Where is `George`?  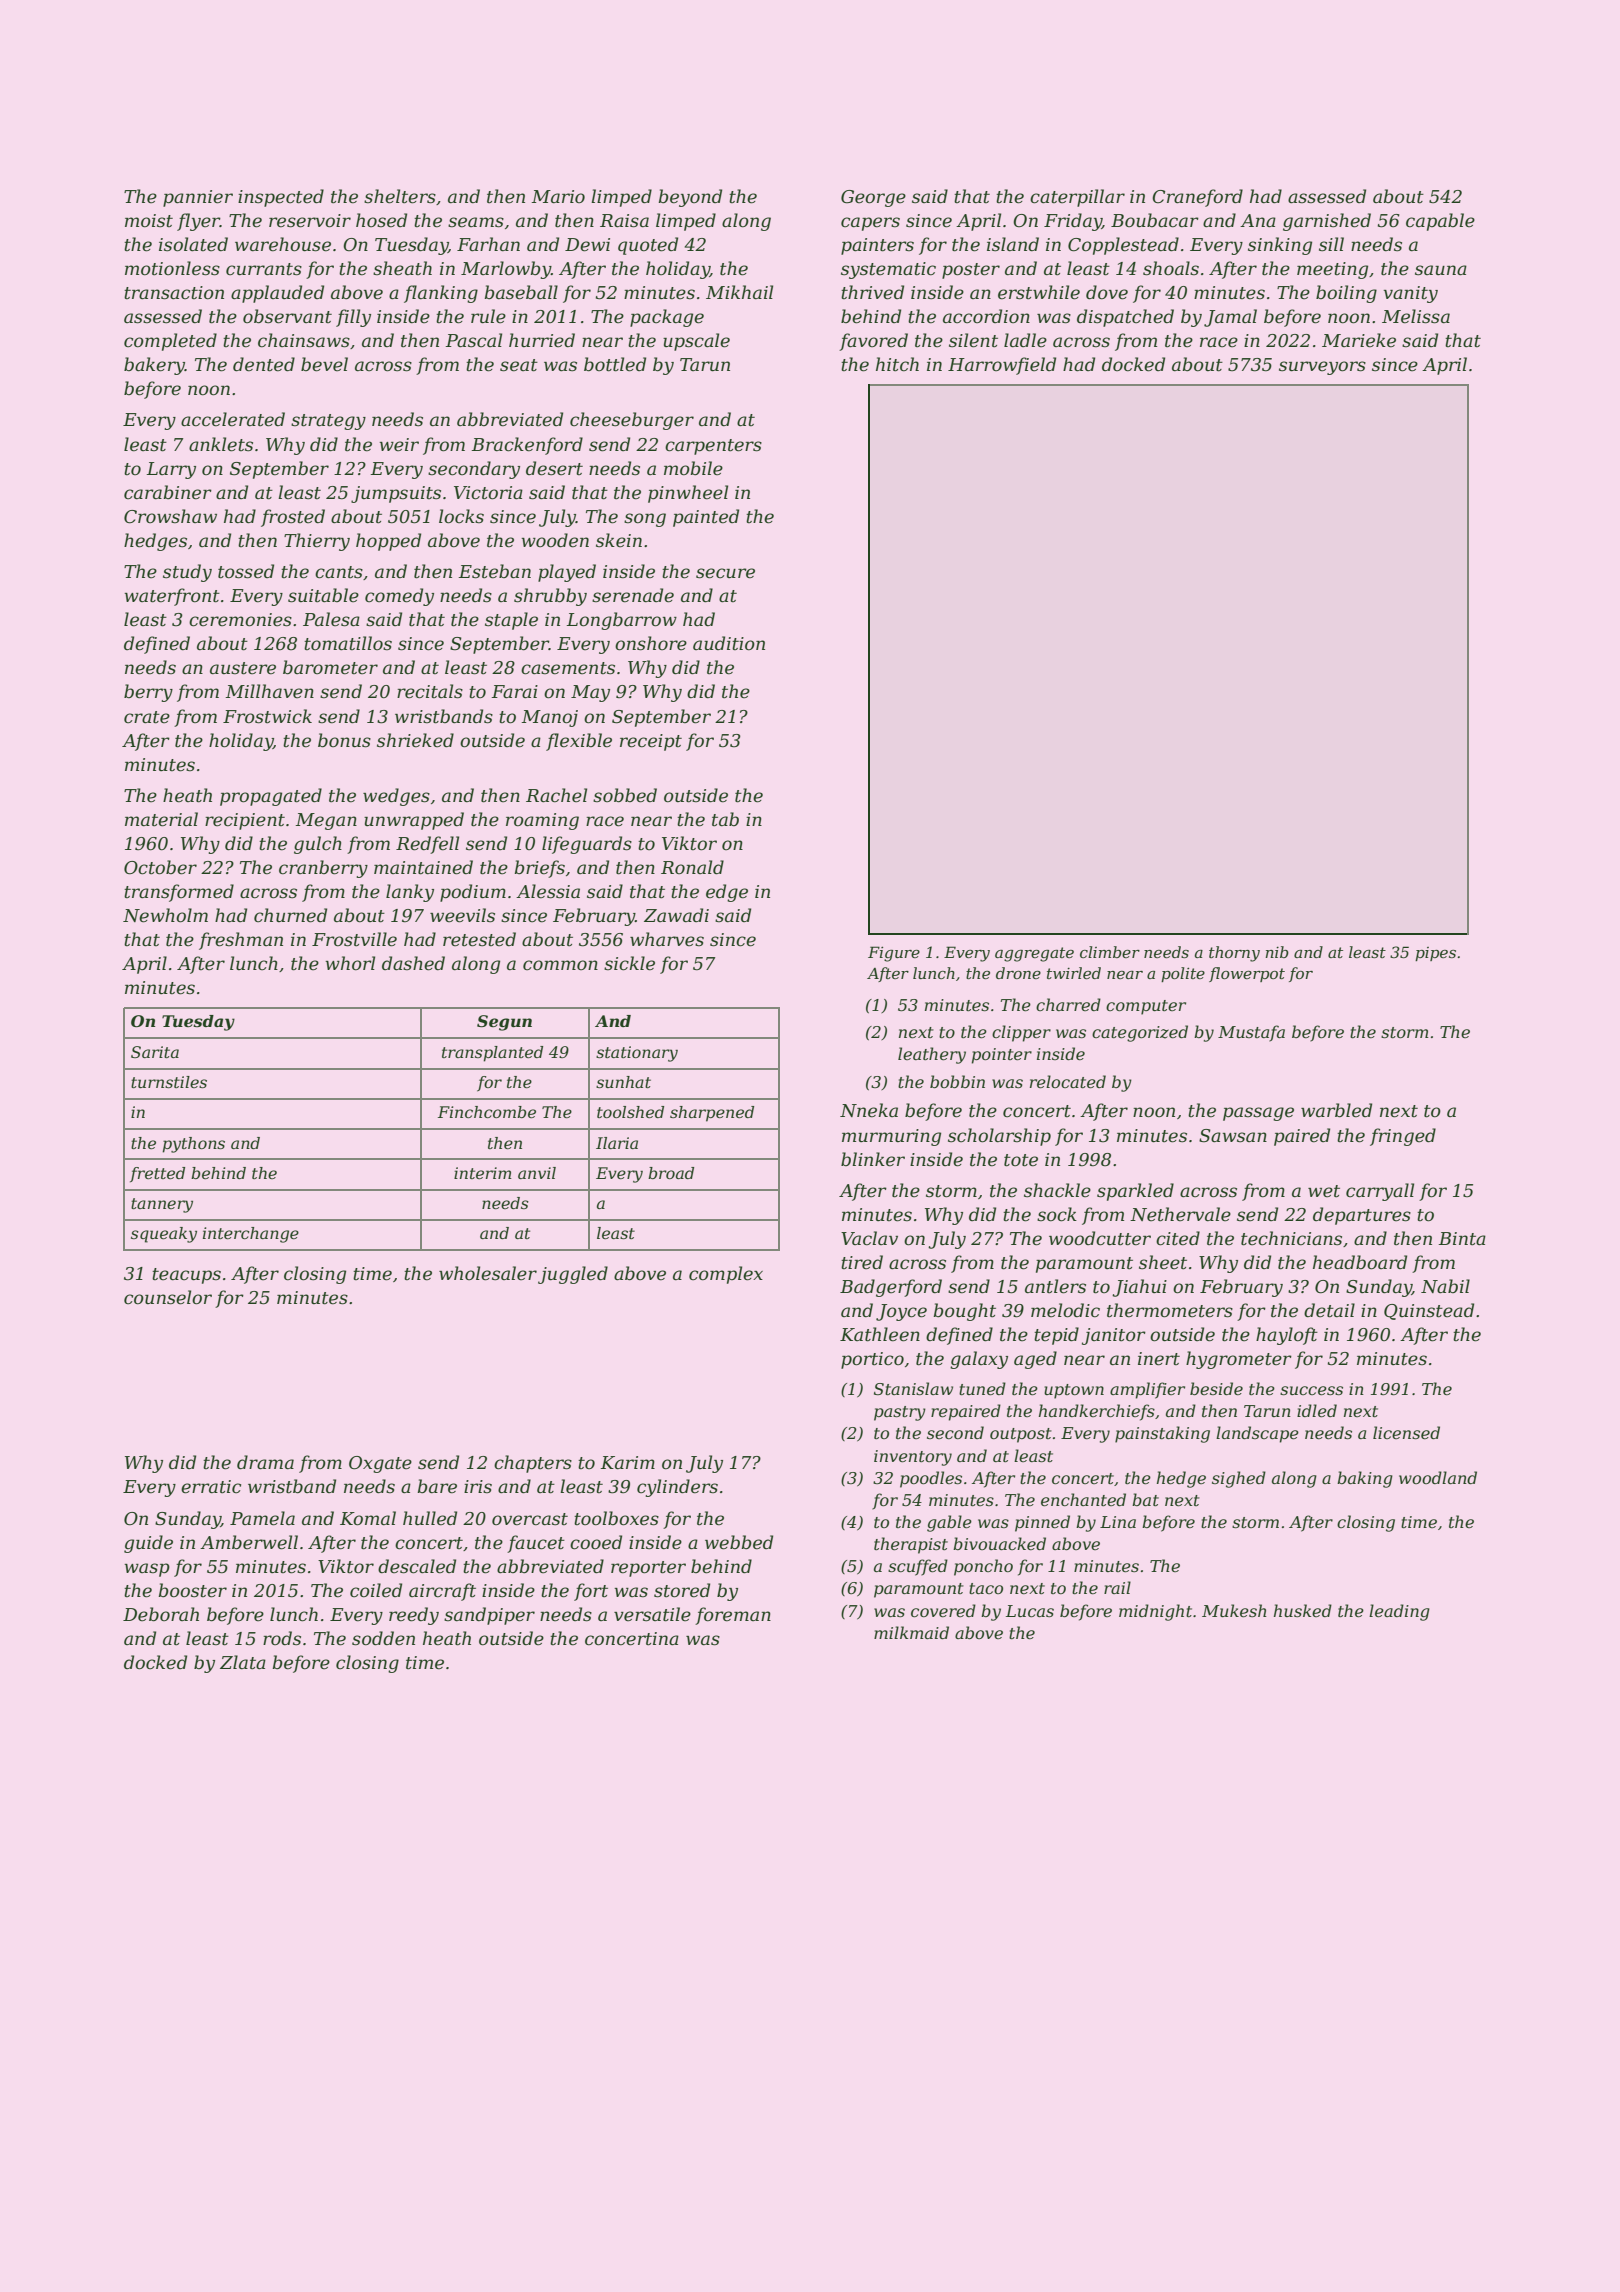 George is located at coordinates (873, 198).
